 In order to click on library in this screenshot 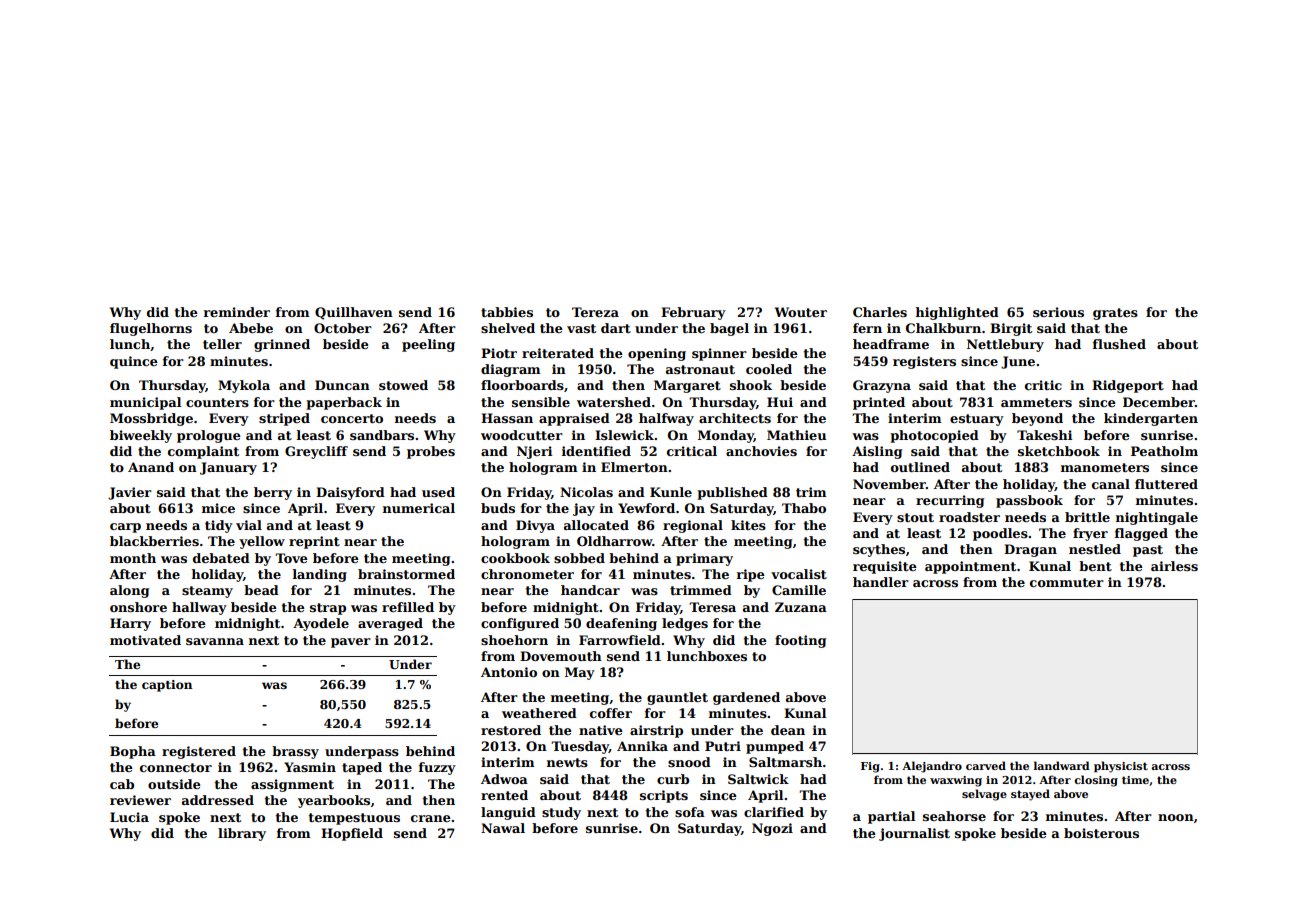, I will do `click(242, 834)`.
